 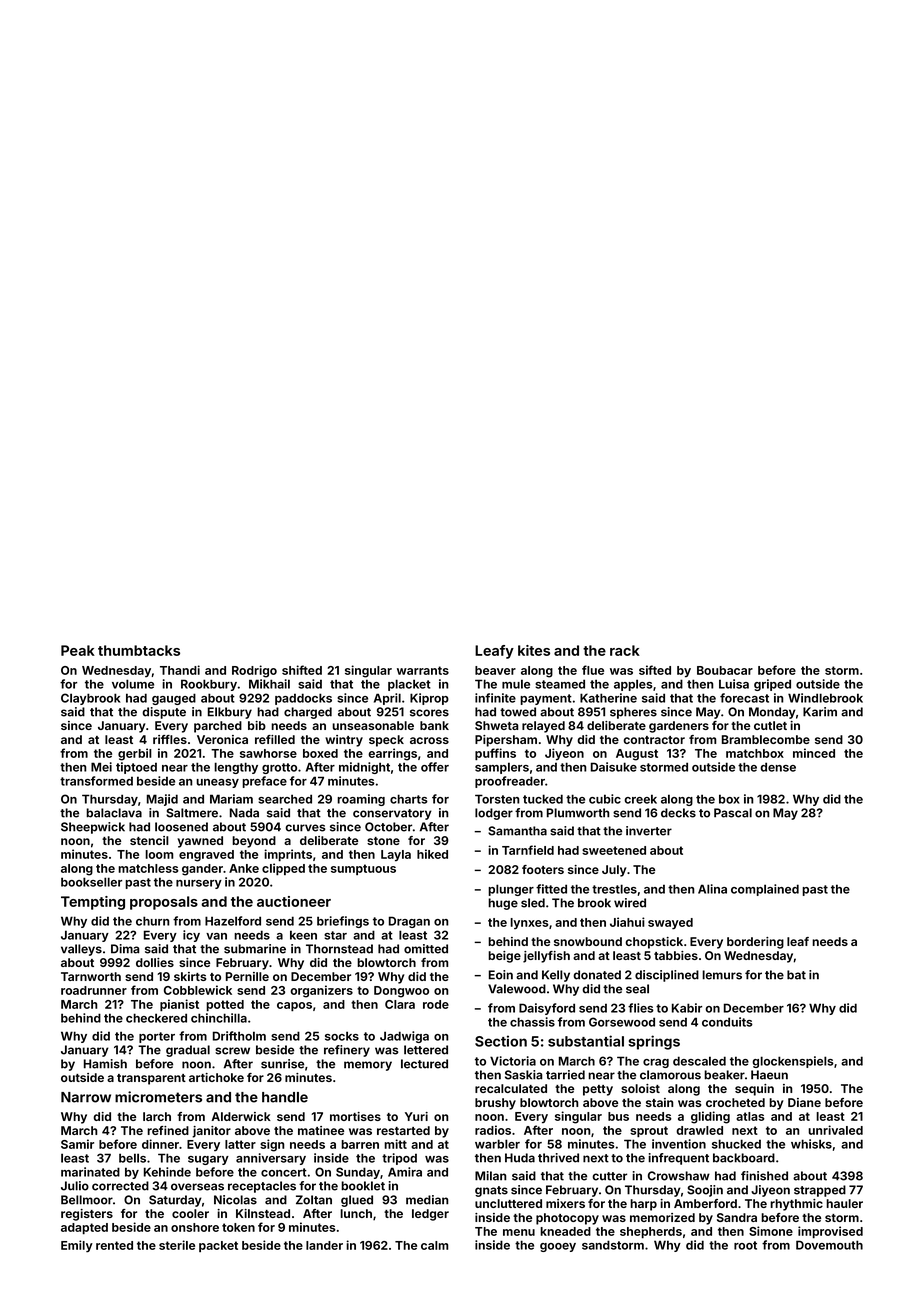 I want to click on beaver, so click(x=495, y=670).
